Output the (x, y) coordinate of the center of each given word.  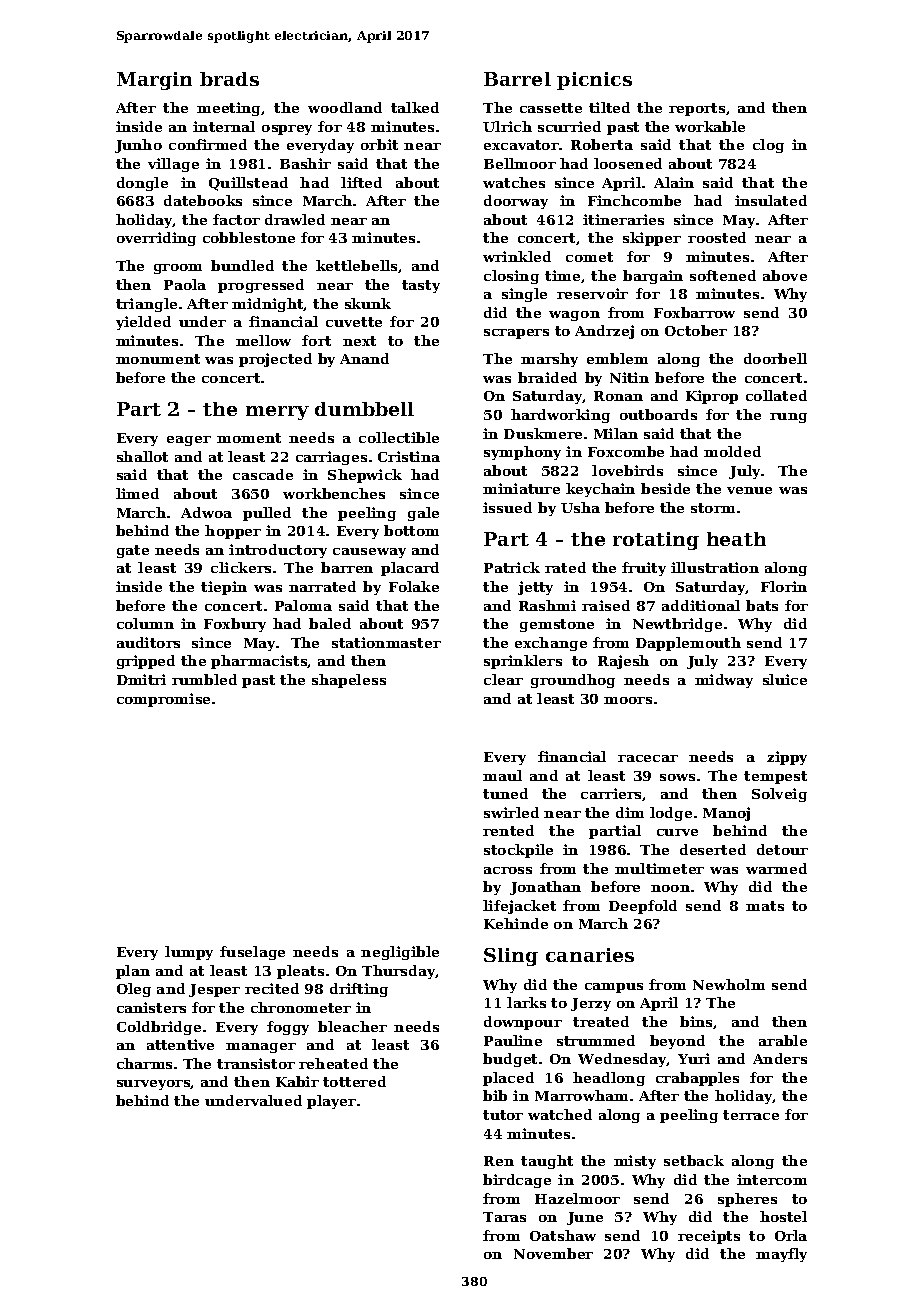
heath (736, 539)
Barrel (517, 79)
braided (547, 377)
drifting (359, 990)
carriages (331, 458)
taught (547, 1162)
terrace (751, 1115)
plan (133, 972)
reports (697, 109)
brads (229, 79)
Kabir (297, 1081)
